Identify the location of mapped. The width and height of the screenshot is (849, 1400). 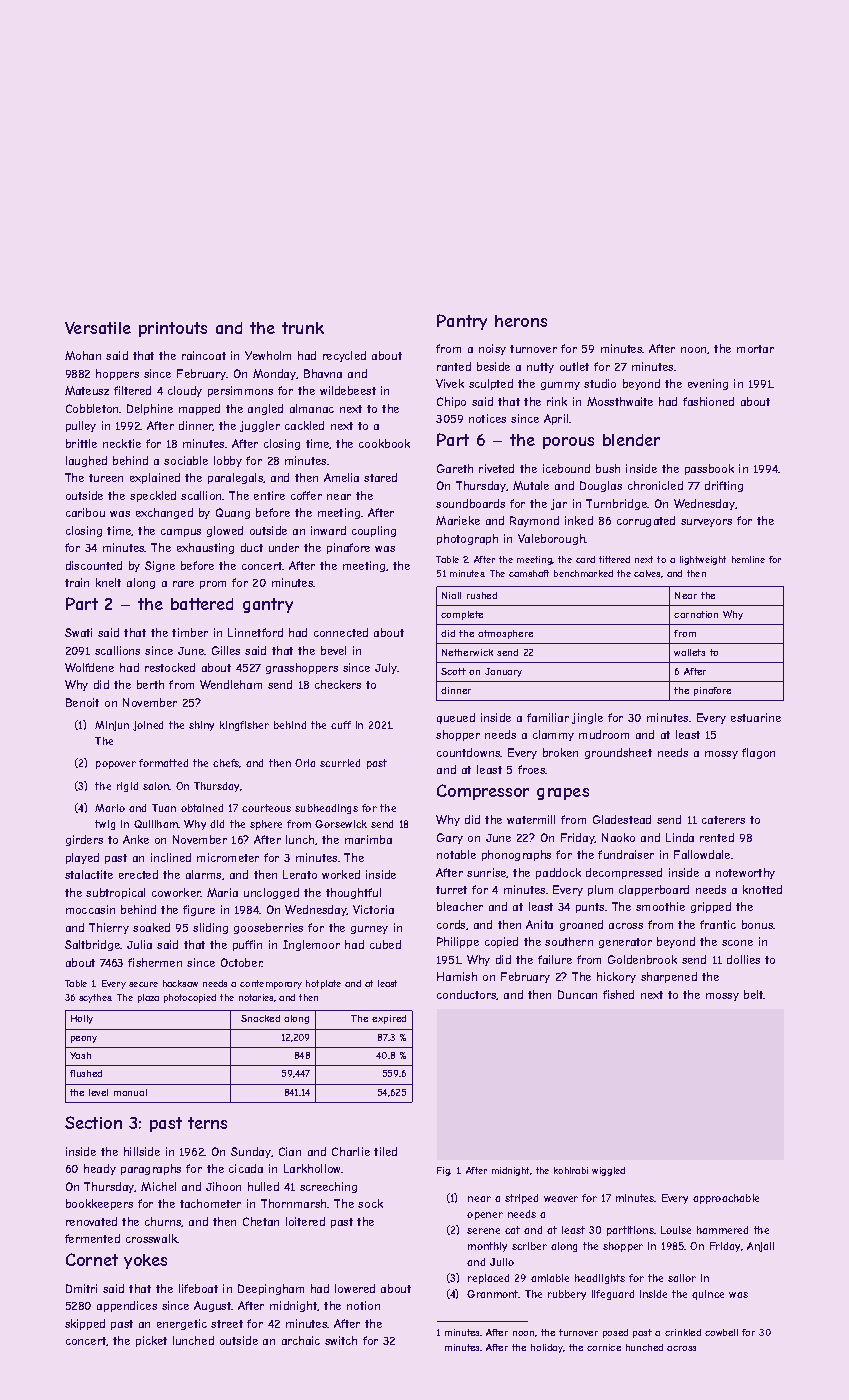
(199, 409).
